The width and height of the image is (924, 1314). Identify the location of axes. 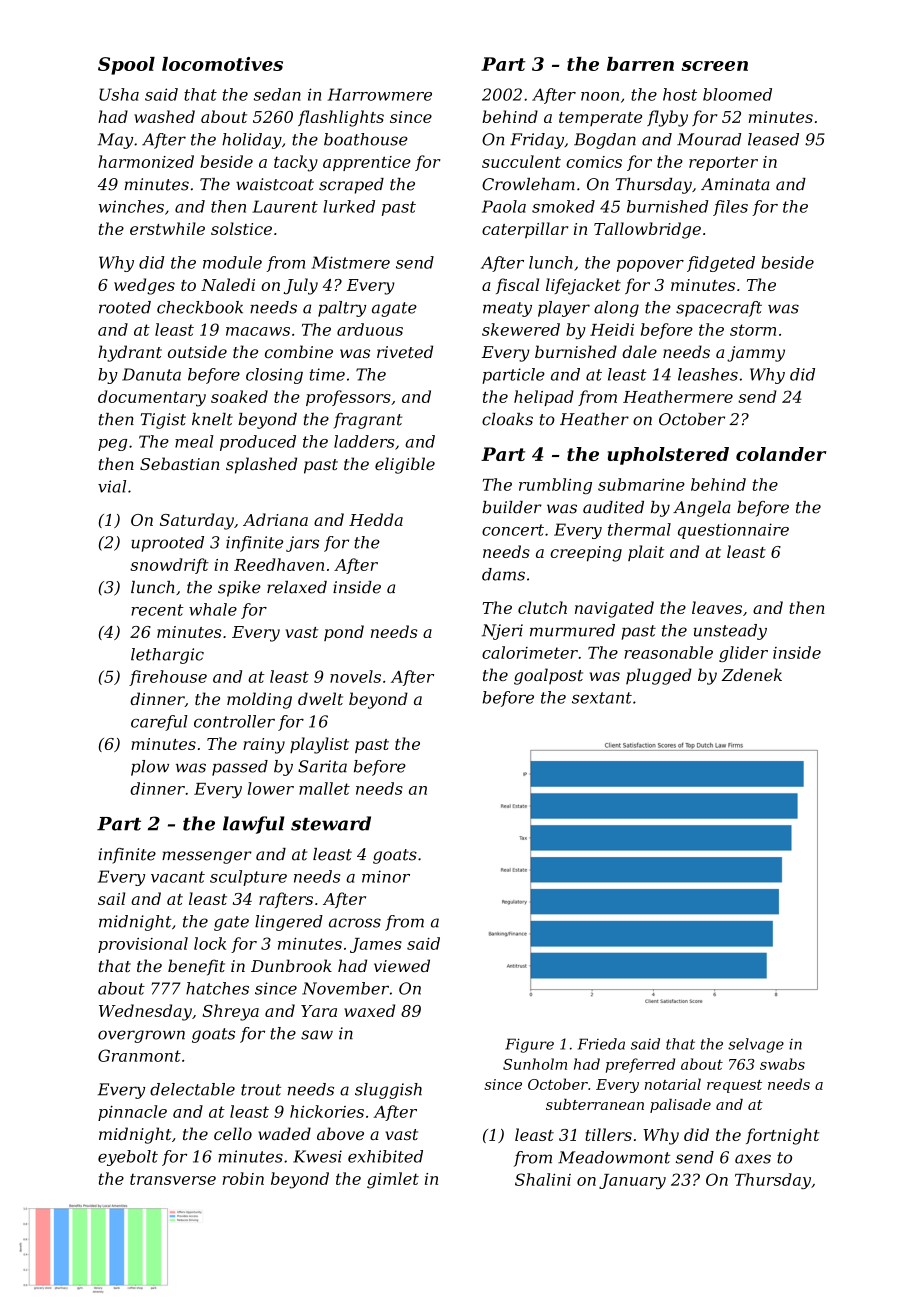
(753, 1159).
